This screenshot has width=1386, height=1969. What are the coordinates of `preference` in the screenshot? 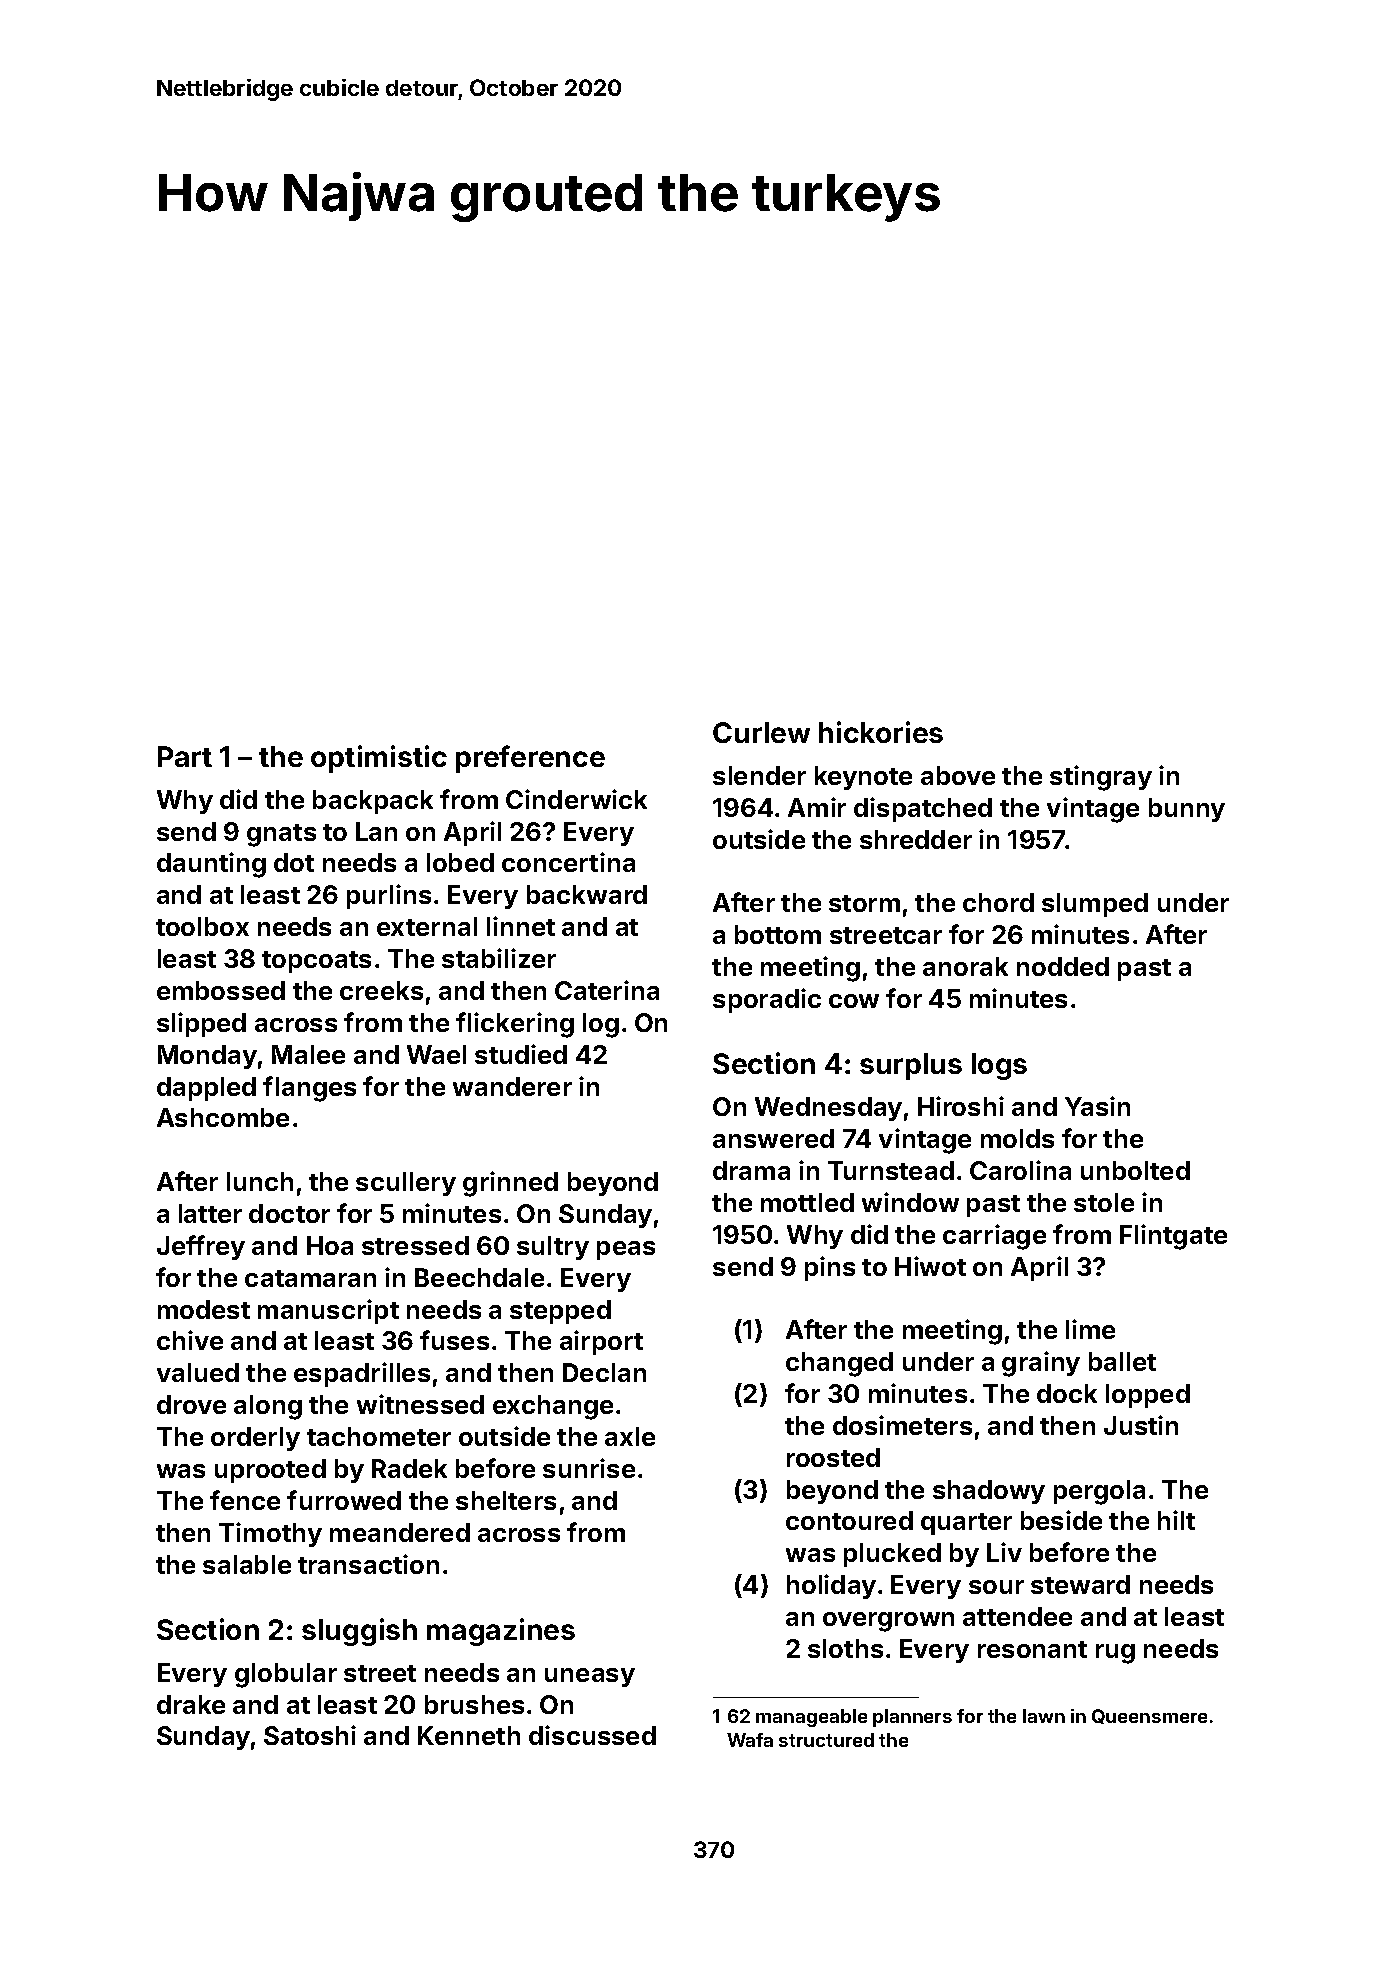 It's located at (530, 759).
